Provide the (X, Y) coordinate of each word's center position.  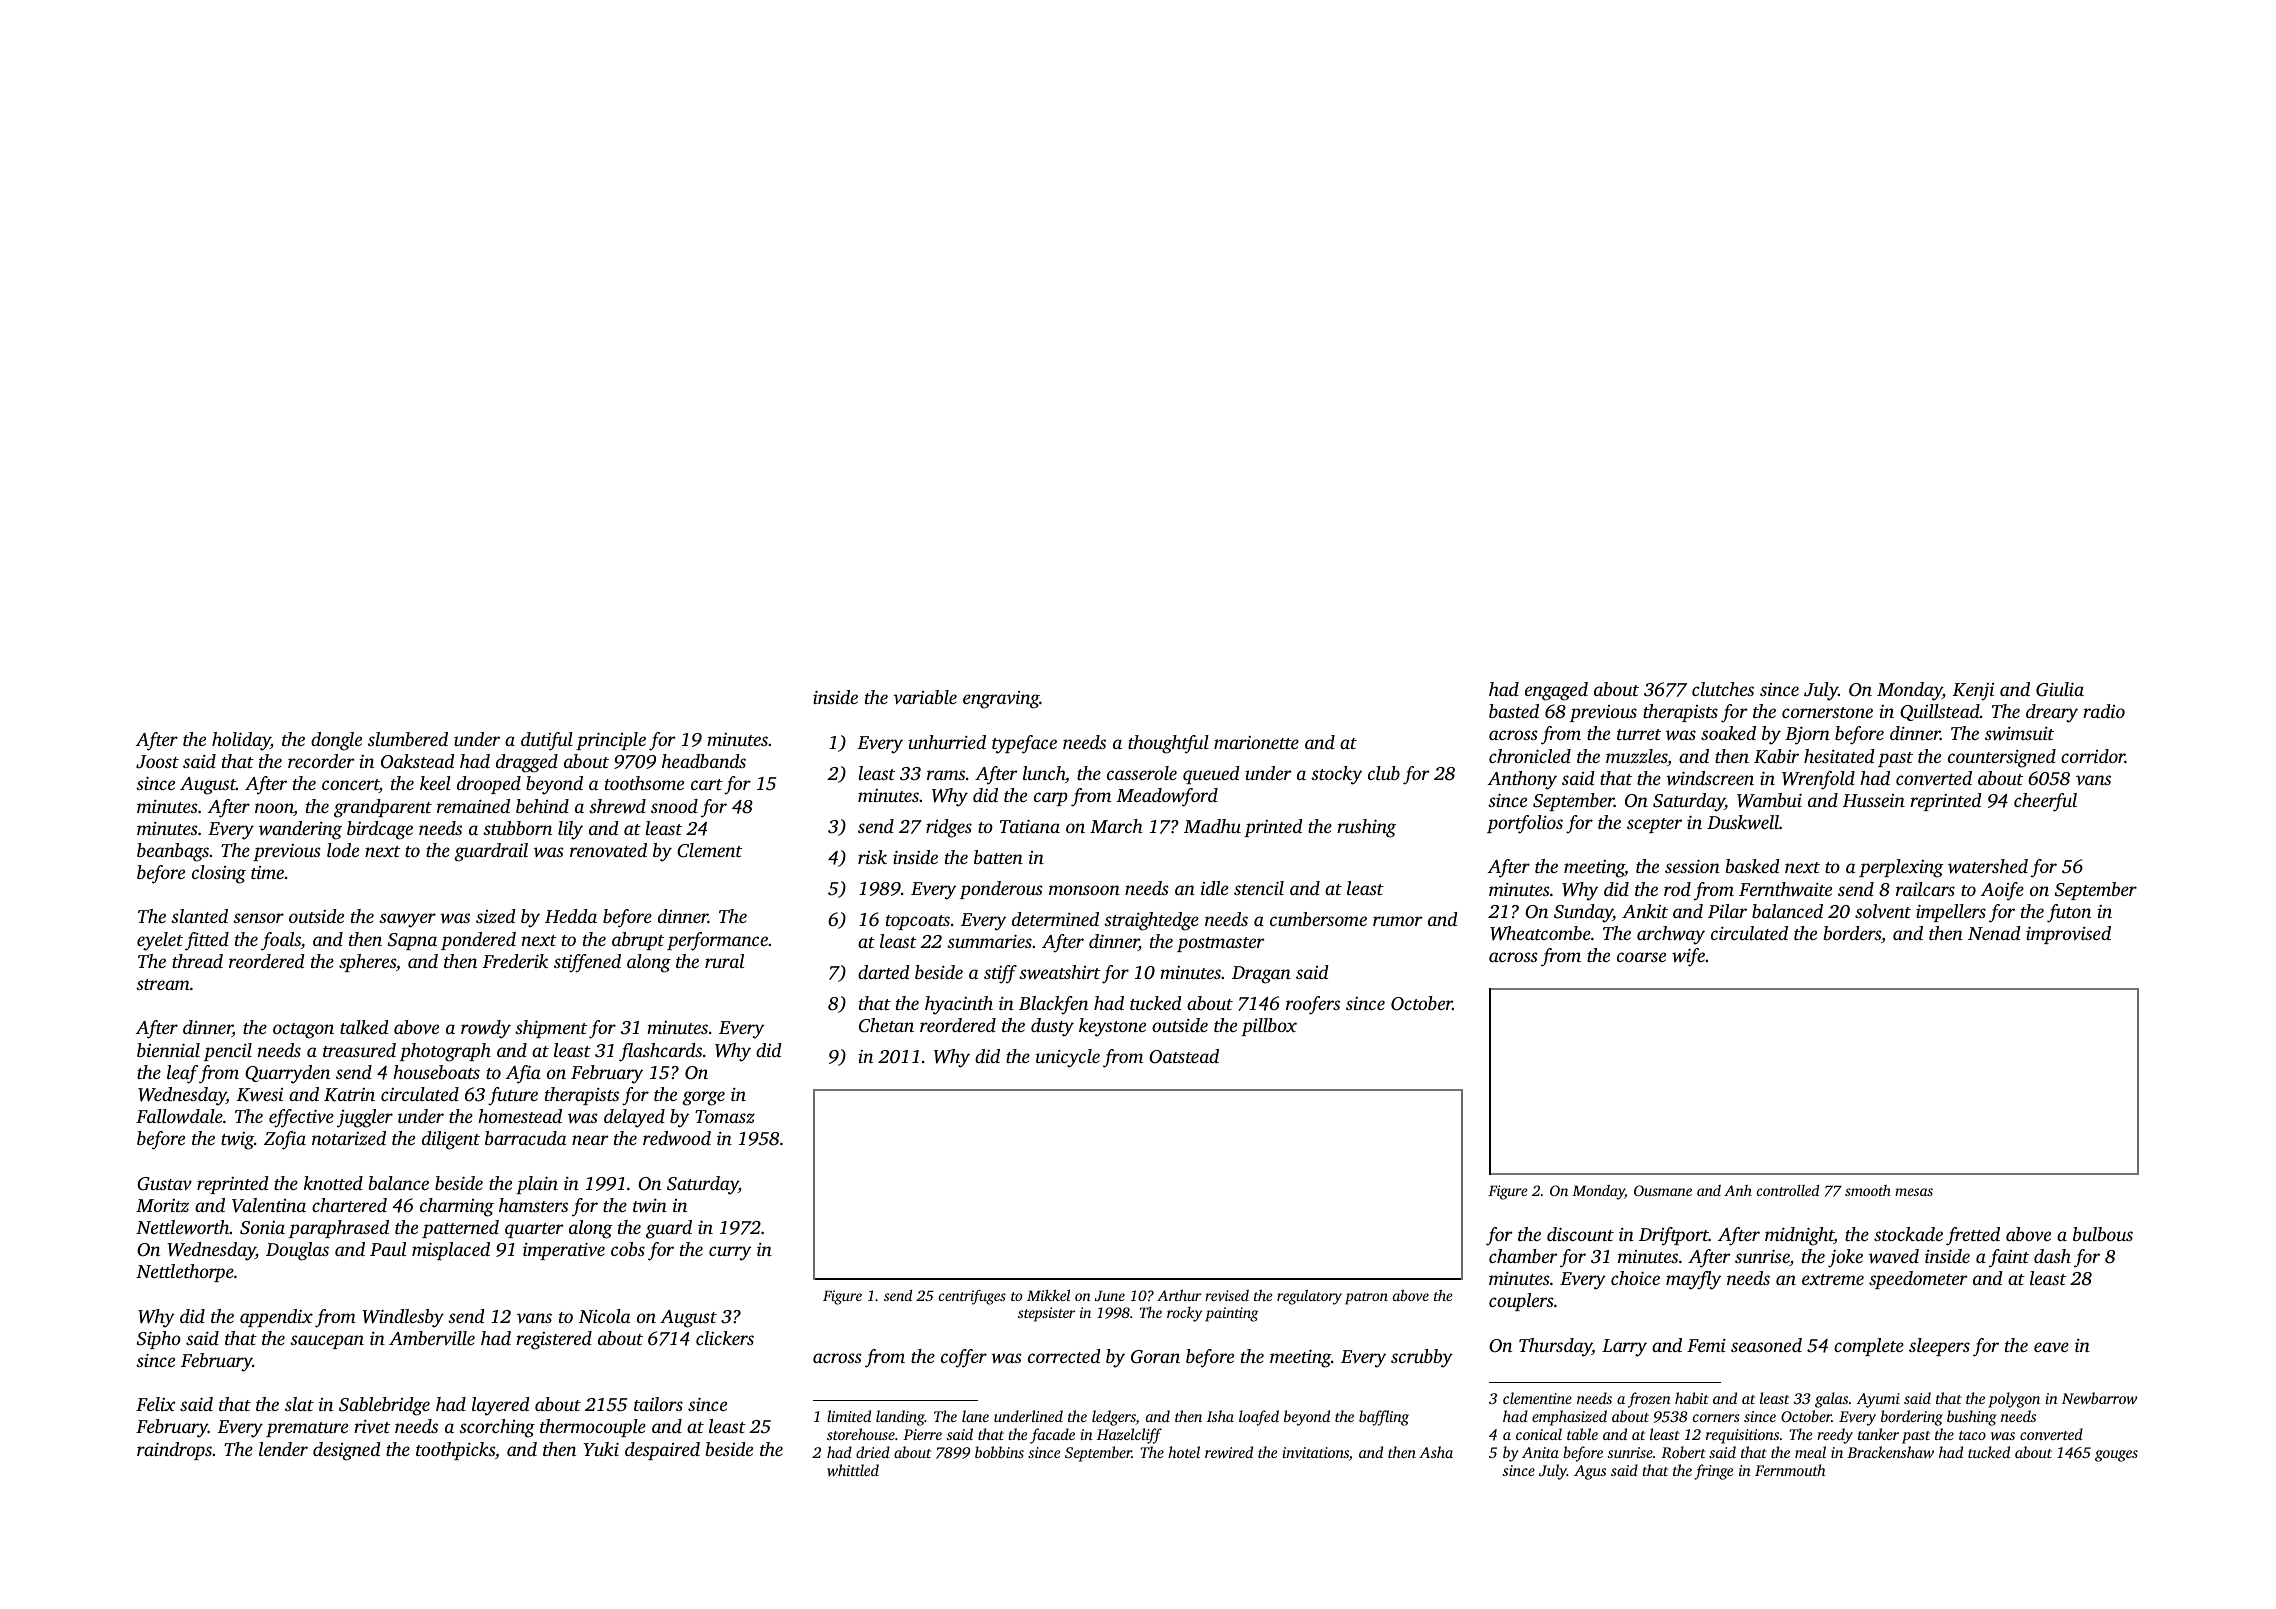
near (590, 1140)
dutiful (547, 741)
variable (925, 697)
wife (1688, 957)
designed (347, 1451)
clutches (1723, 689)
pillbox (1269, 1027)
